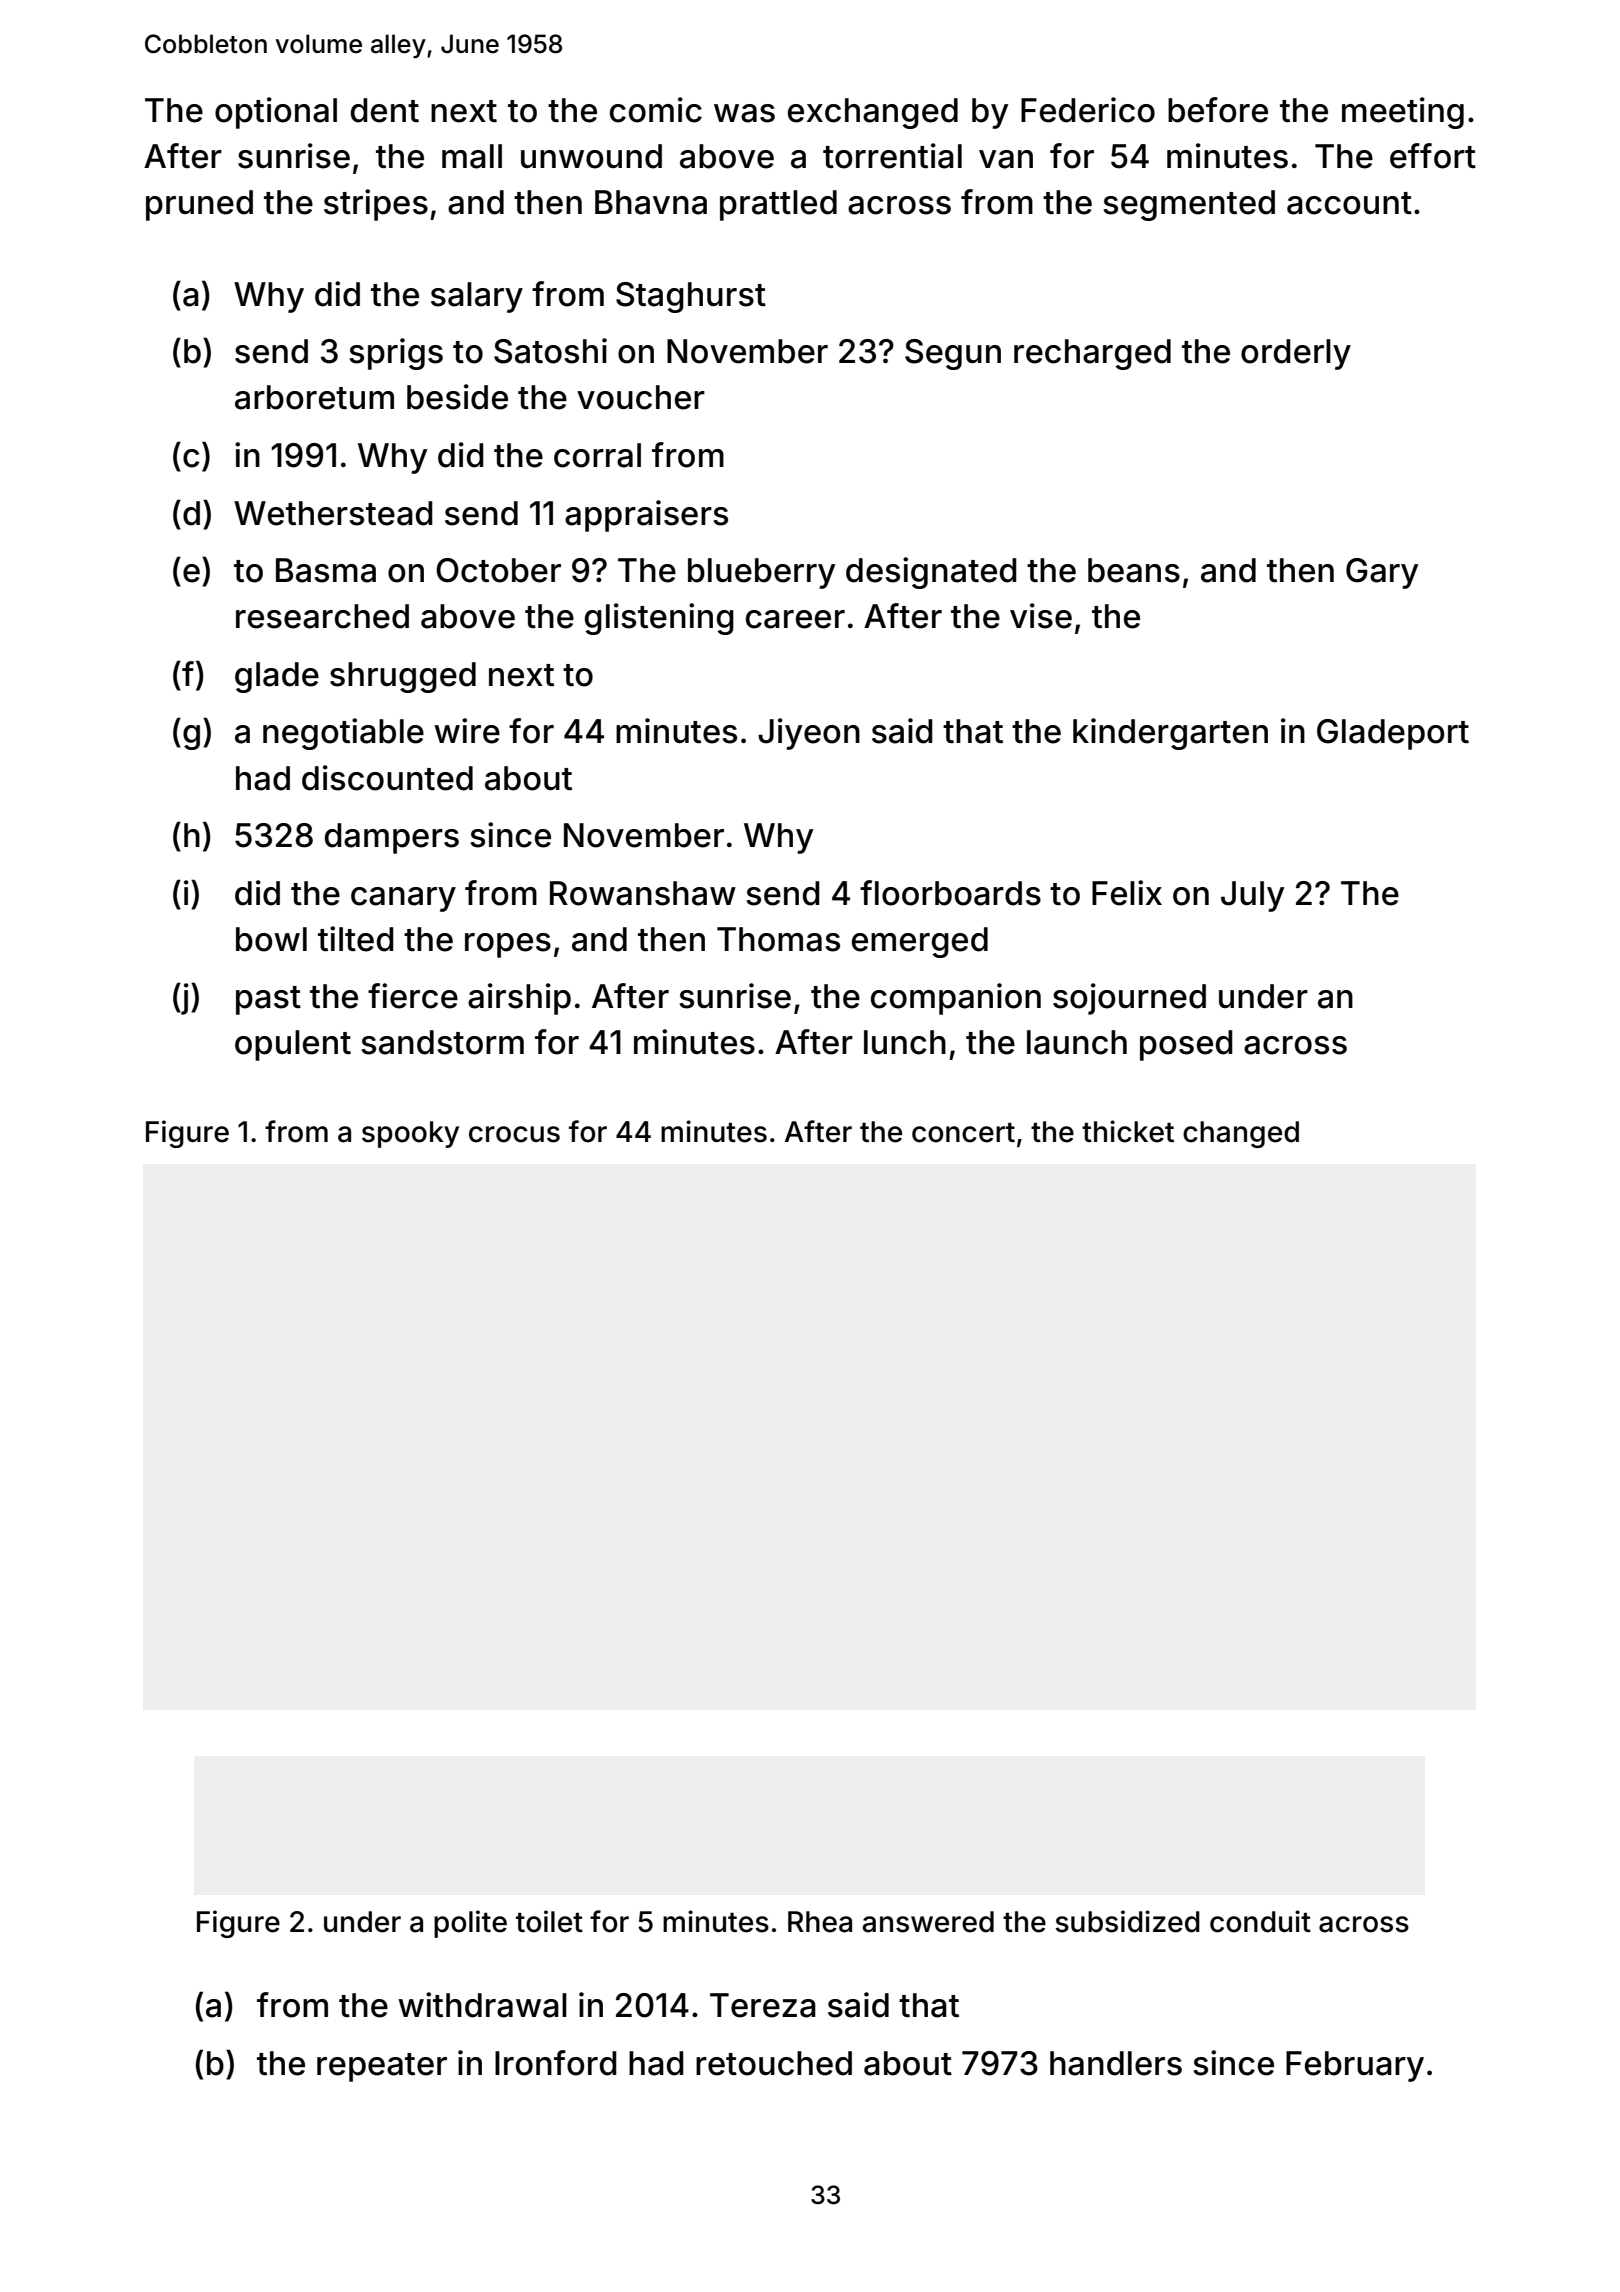 Image resolution: width=1620 pixels, height=2292 pixels. Describe the element at coordinates (276, 113) in the screenshot. I see `optional` at that location.
